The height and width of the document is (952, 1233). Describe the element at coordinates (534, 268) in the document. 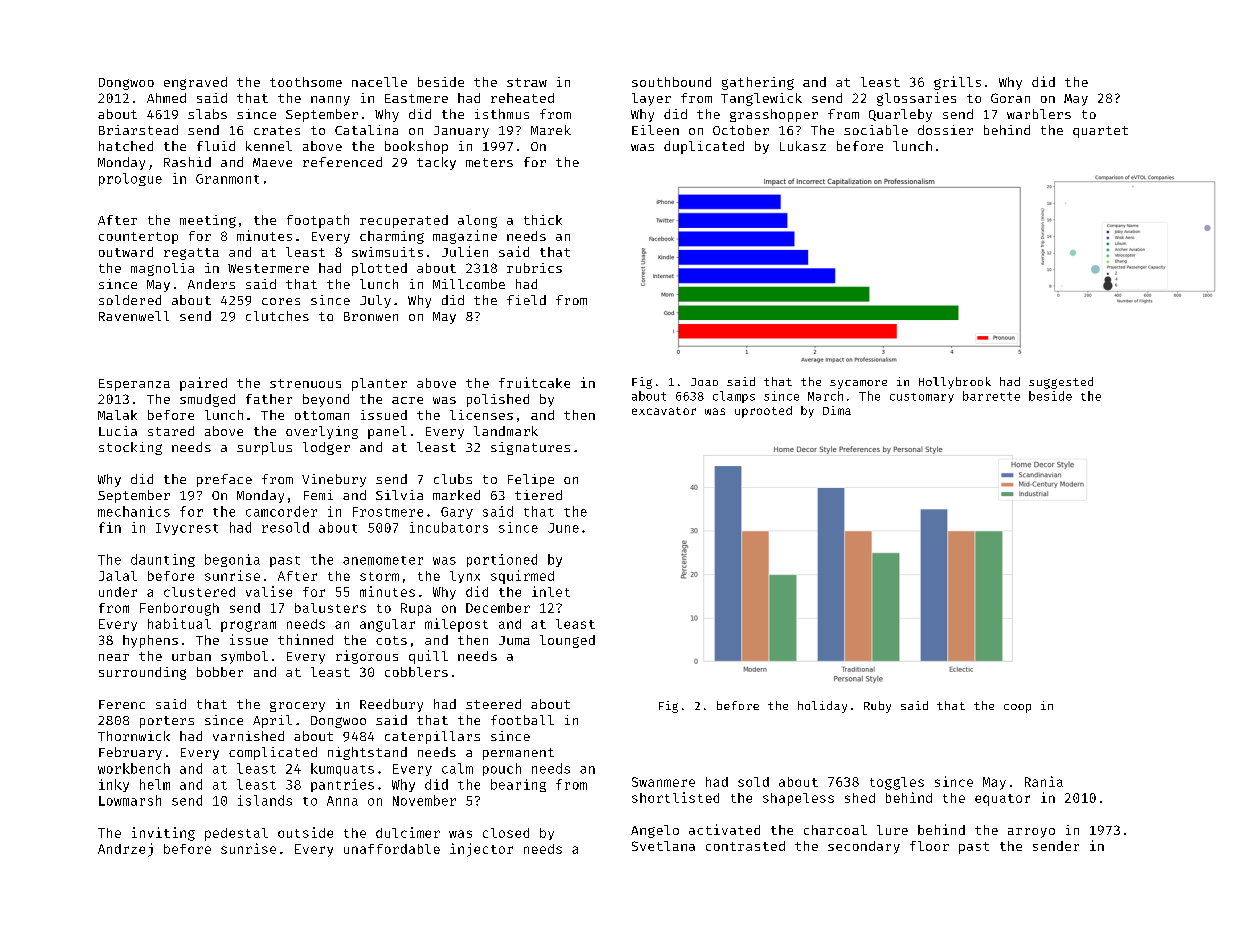

I see `rubrics` at that location.
